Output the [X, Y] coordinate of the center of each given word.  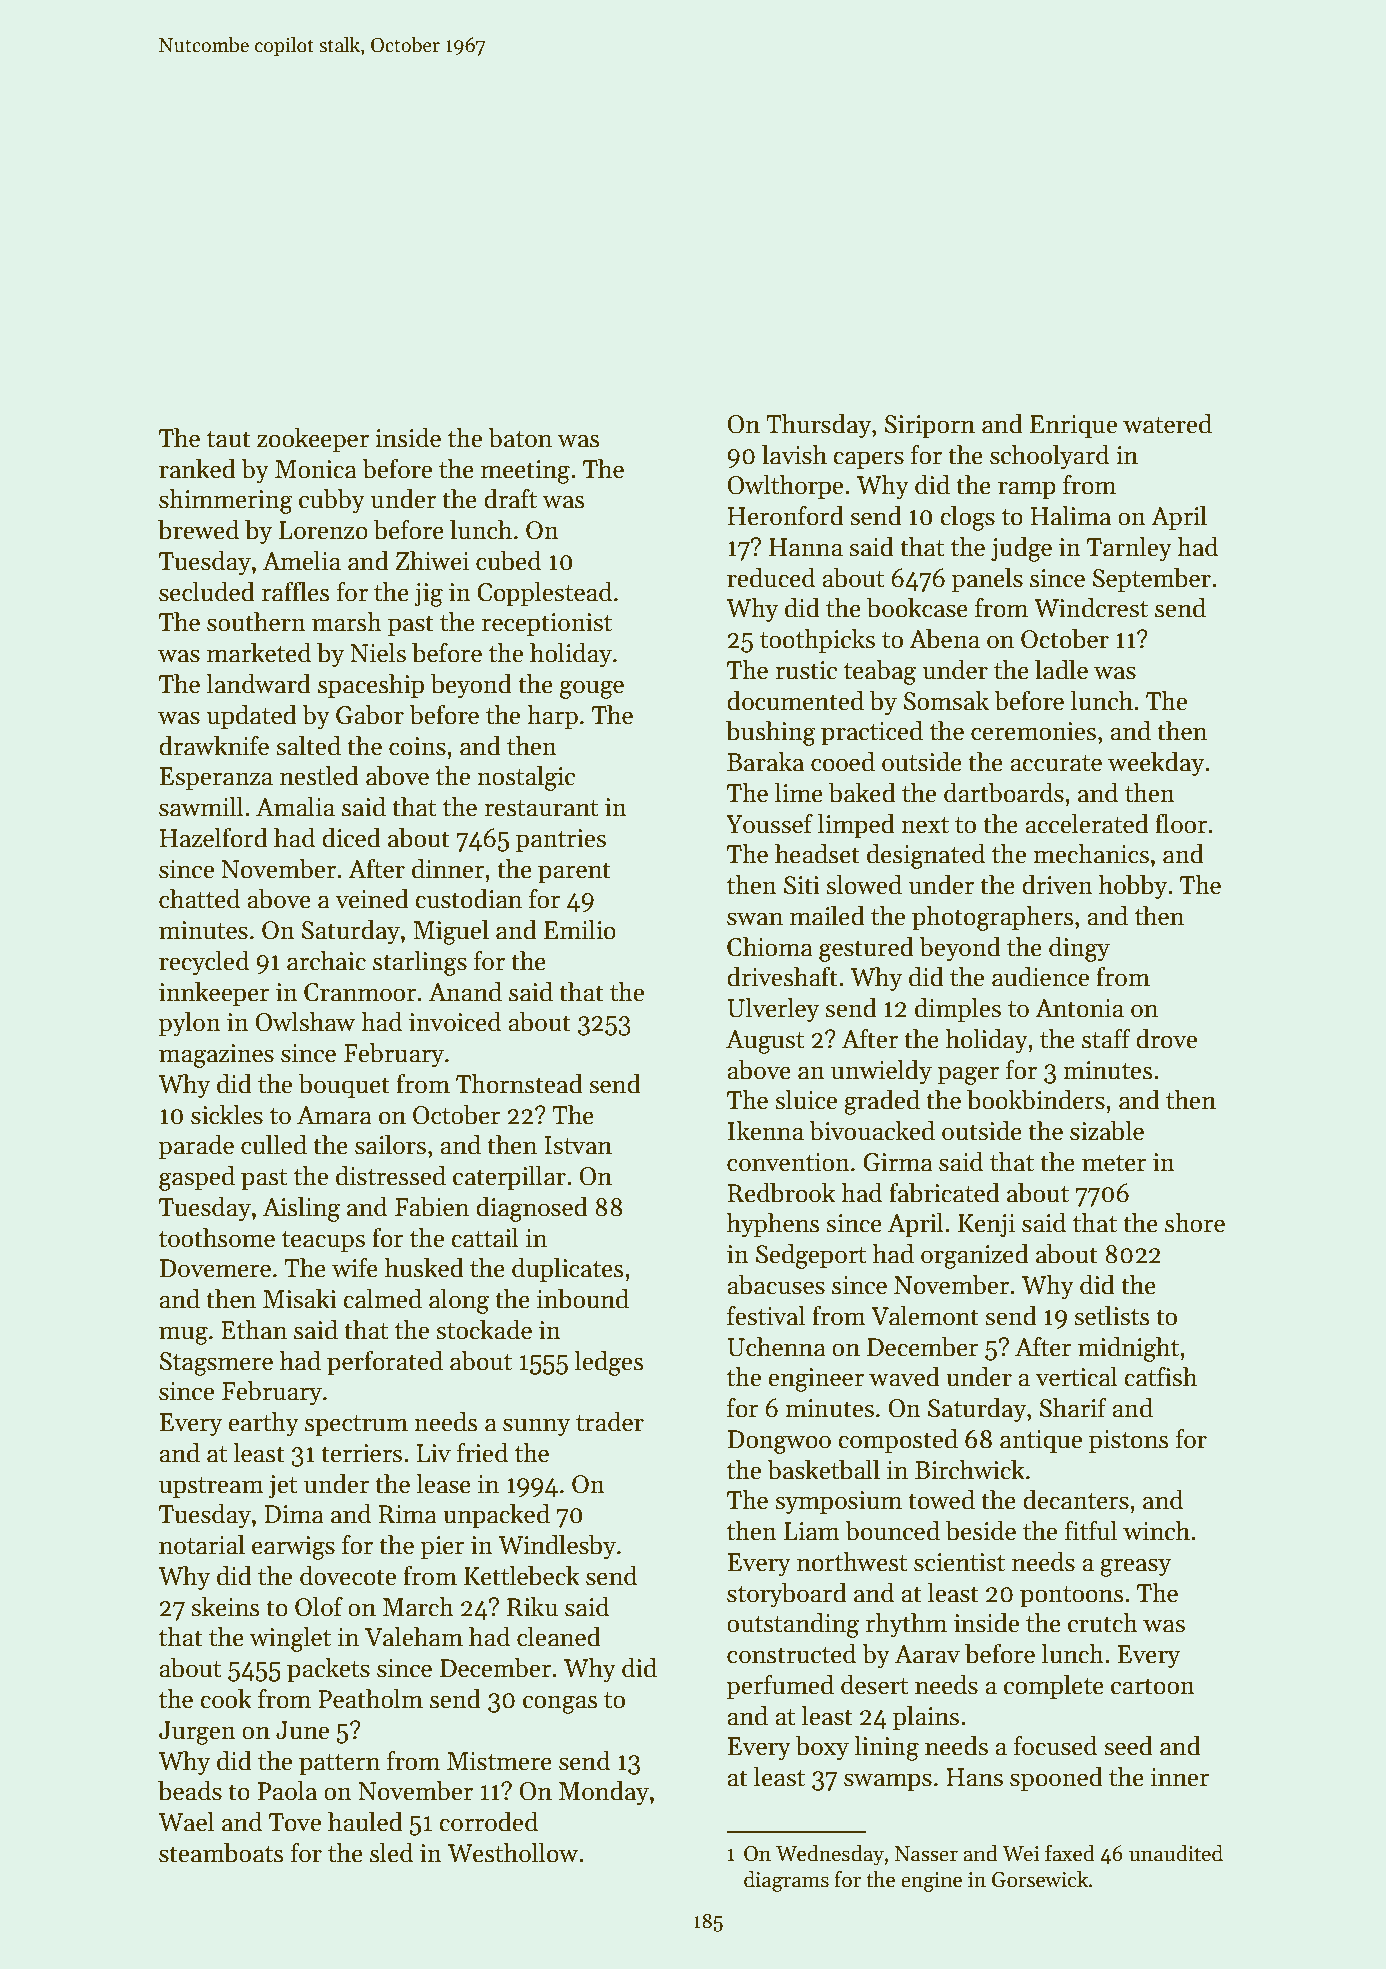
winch [1156, 1531]
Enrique [1073, 426]
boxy [822, 1748]
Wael [186, 1822]
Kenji [986, 1226]
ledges [608, 1363]
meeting [525, 472]
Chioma [770, 947]
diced [351, 838]
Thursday [818, 426]
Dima [294, 1514]
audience [1040, 977]
